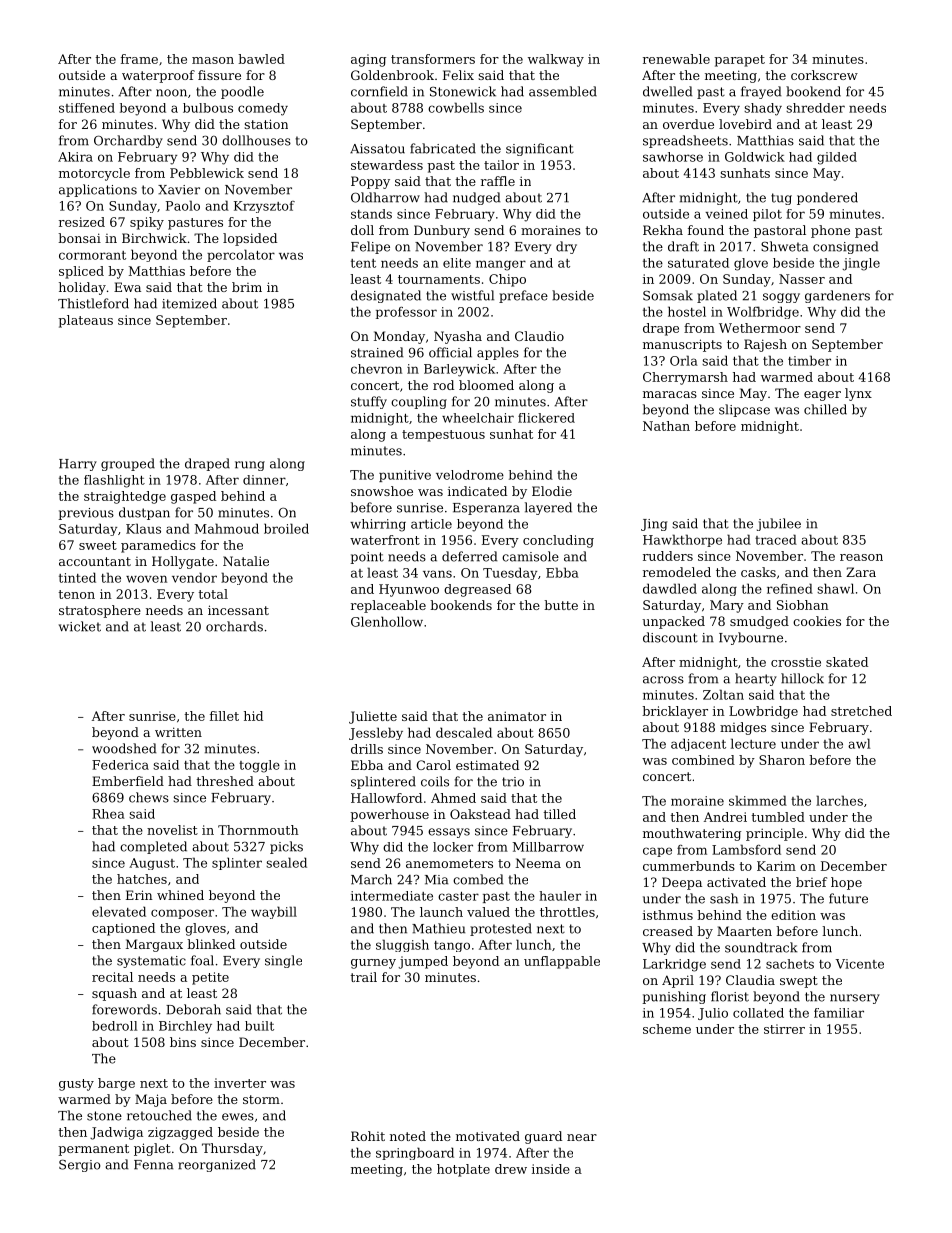 Image resolution: width=952 pixels, height=1233 pixels. I want to click on renewable, so click(676, 59).
